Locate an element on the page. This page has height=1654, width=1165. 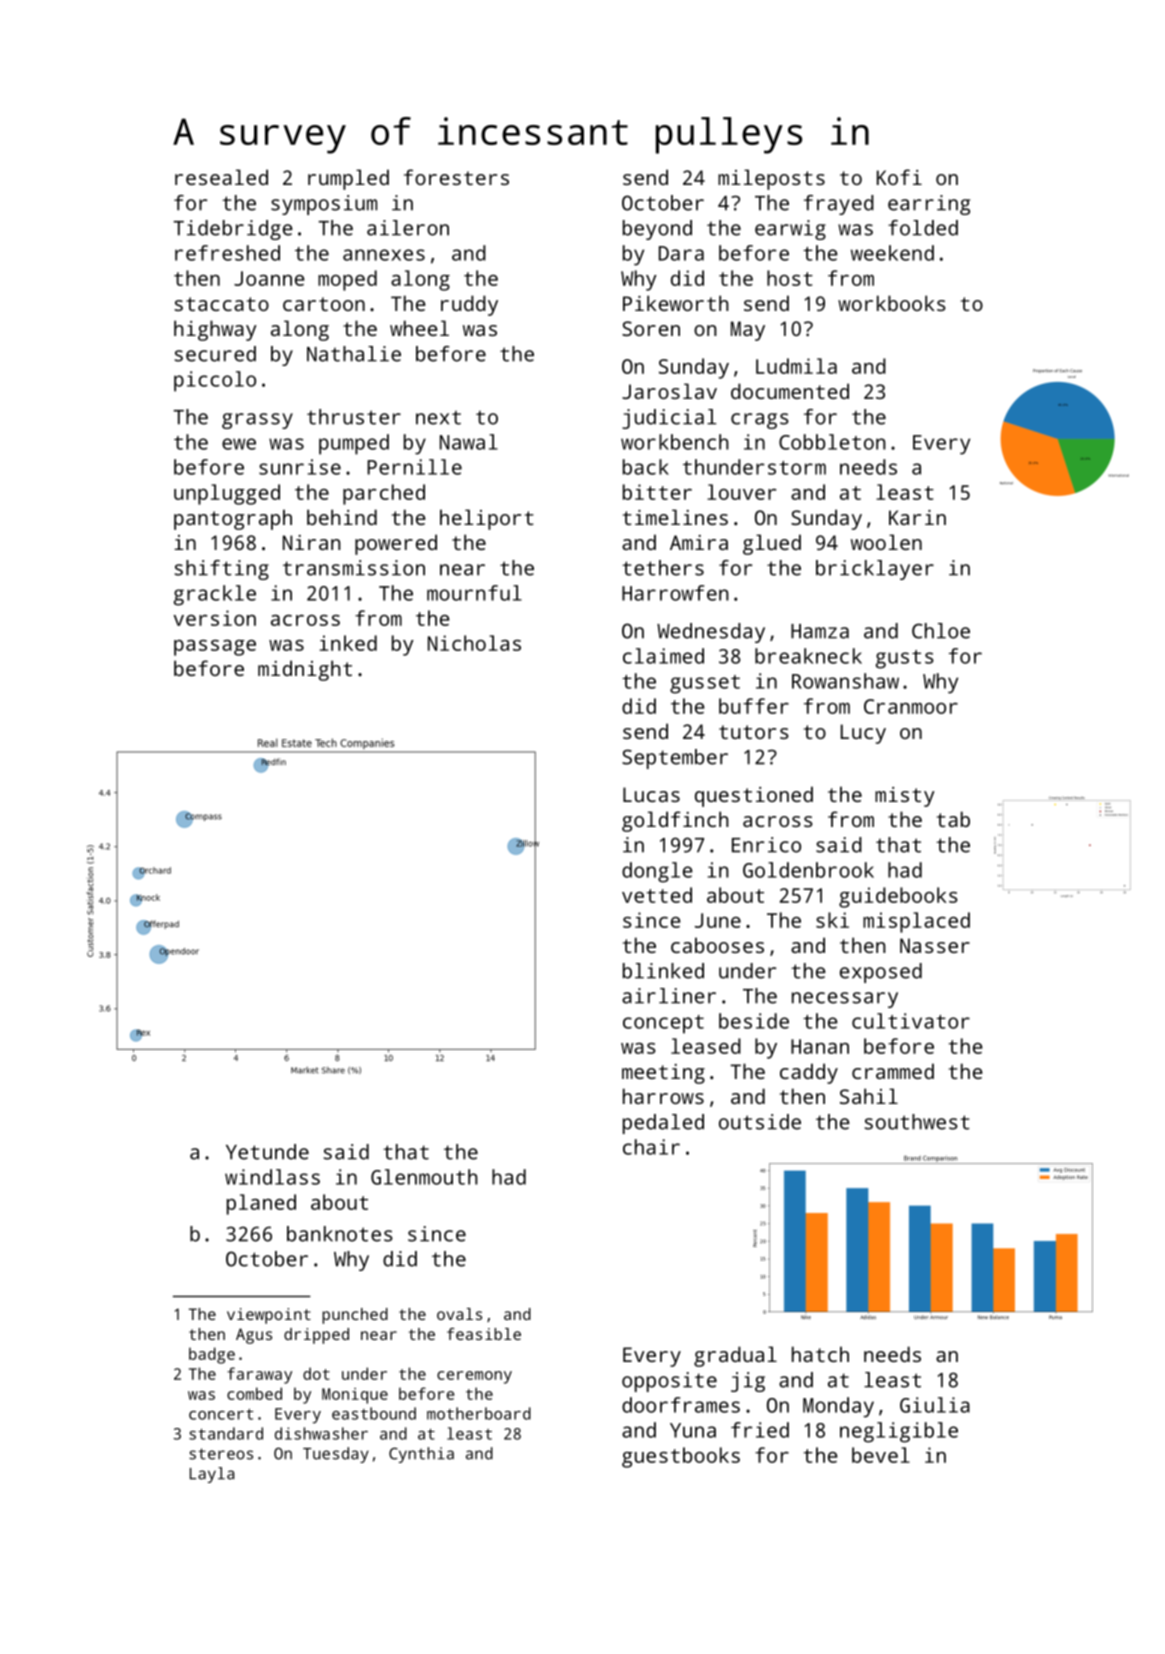
vetted is located at coordinates (657, 895).
